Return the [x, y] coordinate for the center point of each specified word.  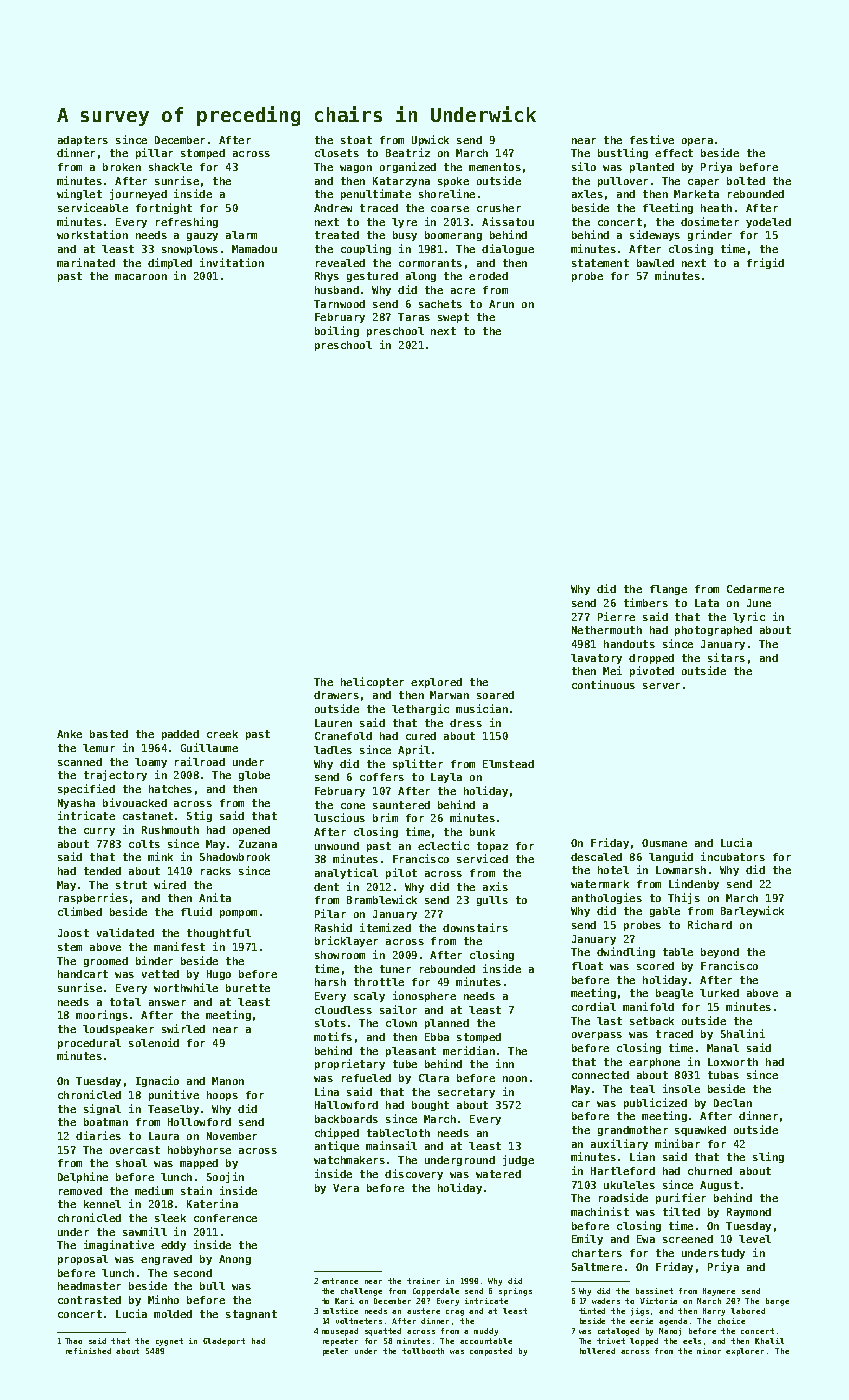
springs [515, 1292]
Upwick [430, 140]
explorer [745, 1352]
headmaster [89, 1286]
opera [697, 142]
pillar [154, 153]
